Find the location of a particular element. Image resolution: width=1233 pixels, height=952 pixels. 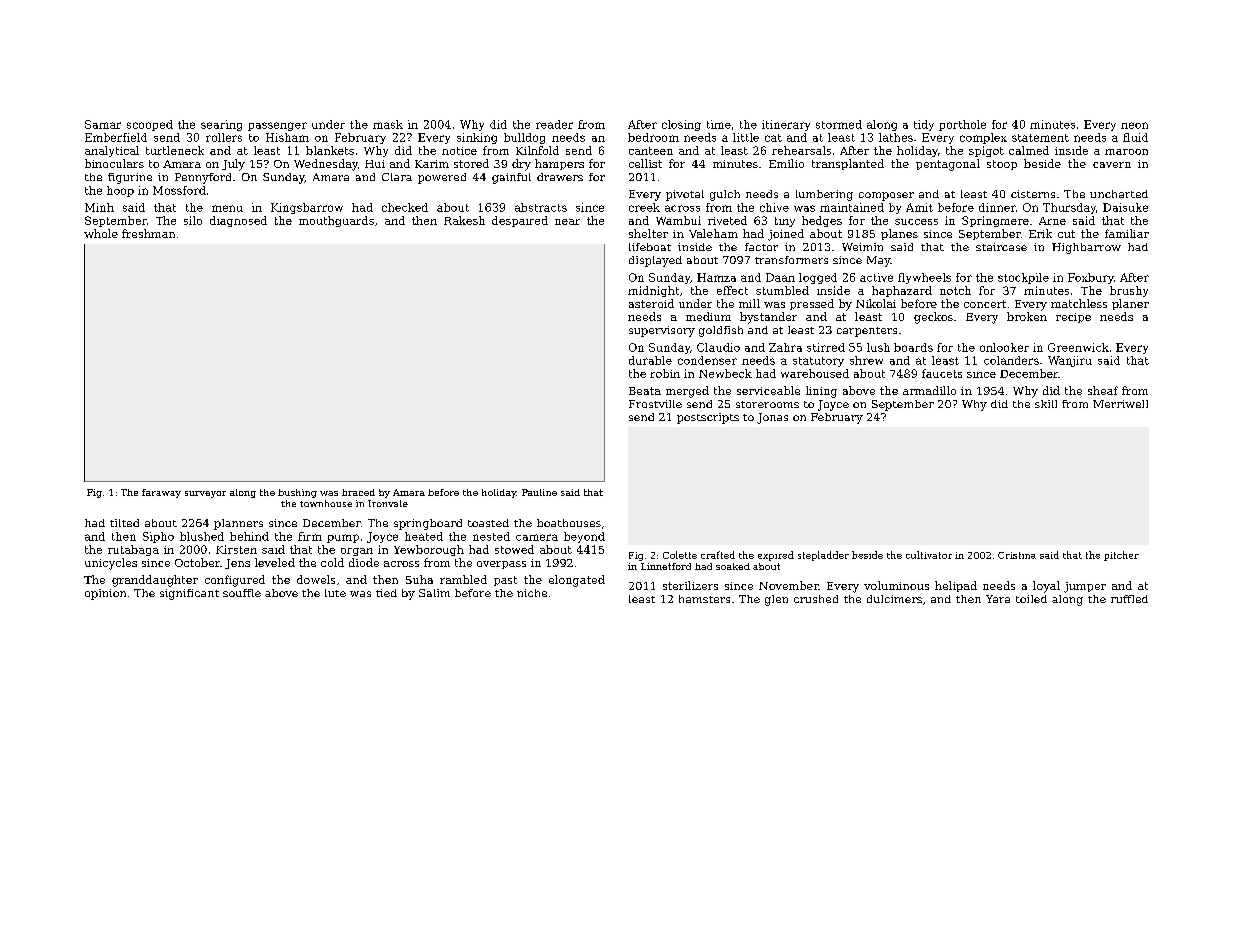

Merriwell is located at coordinates (1120, 404).
